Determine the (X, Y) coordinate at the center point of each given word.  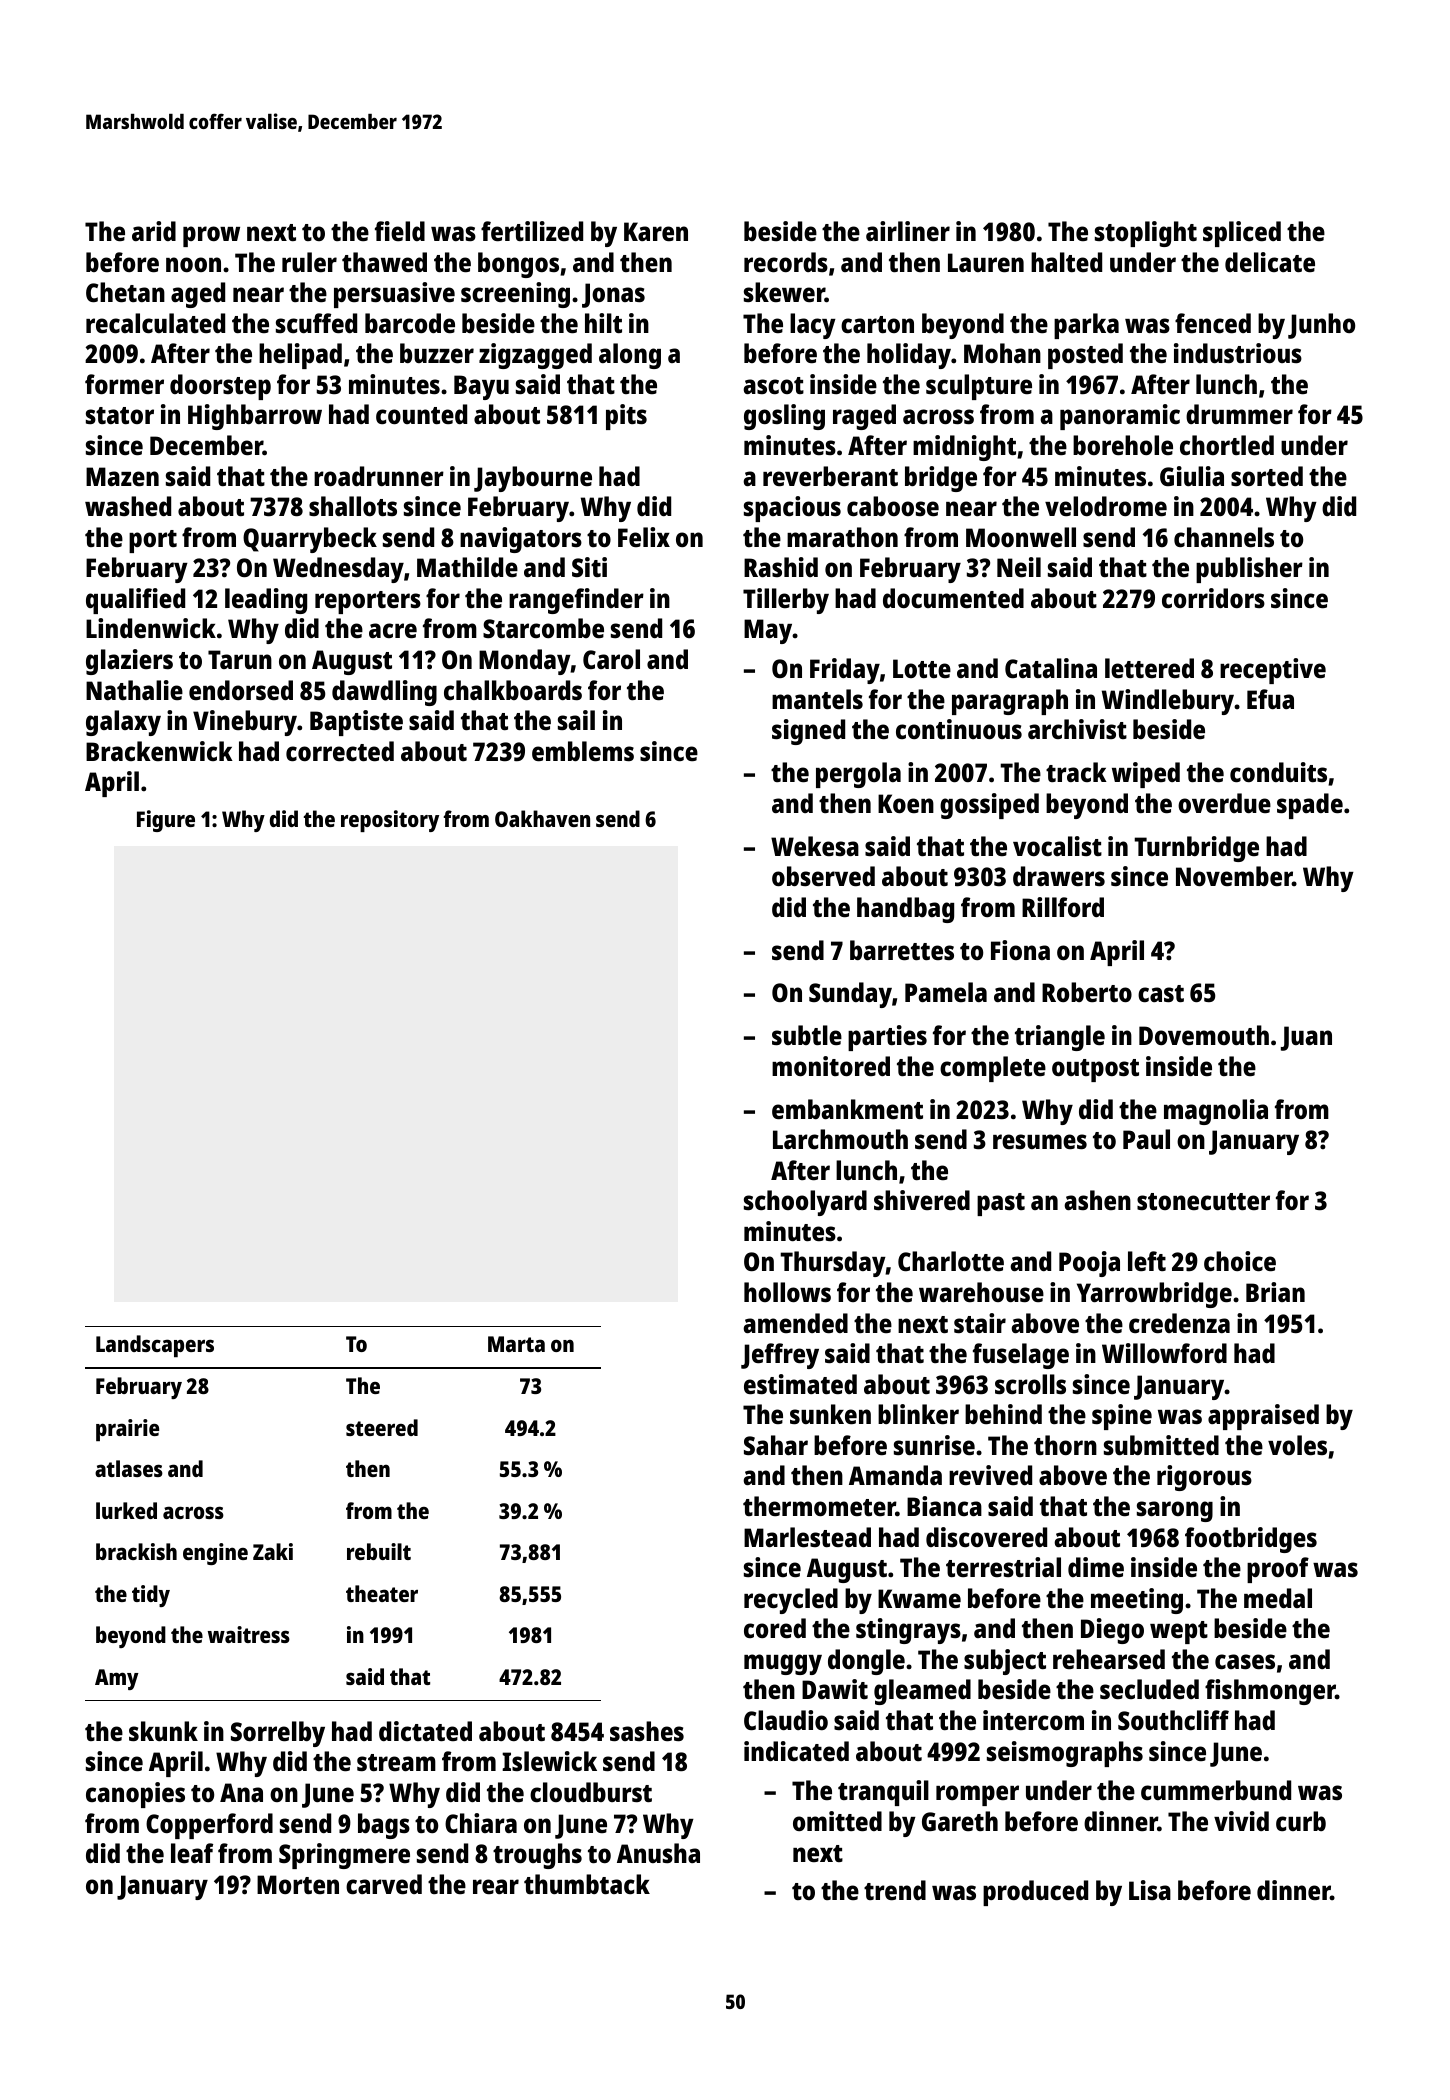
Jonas (613, 295)
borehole (1123, 445)
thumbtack (587, 1884)
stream (396, 1762)
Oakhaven (542, 818)
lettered (1149, 668)
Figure (166, 821)
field (400, 231)
